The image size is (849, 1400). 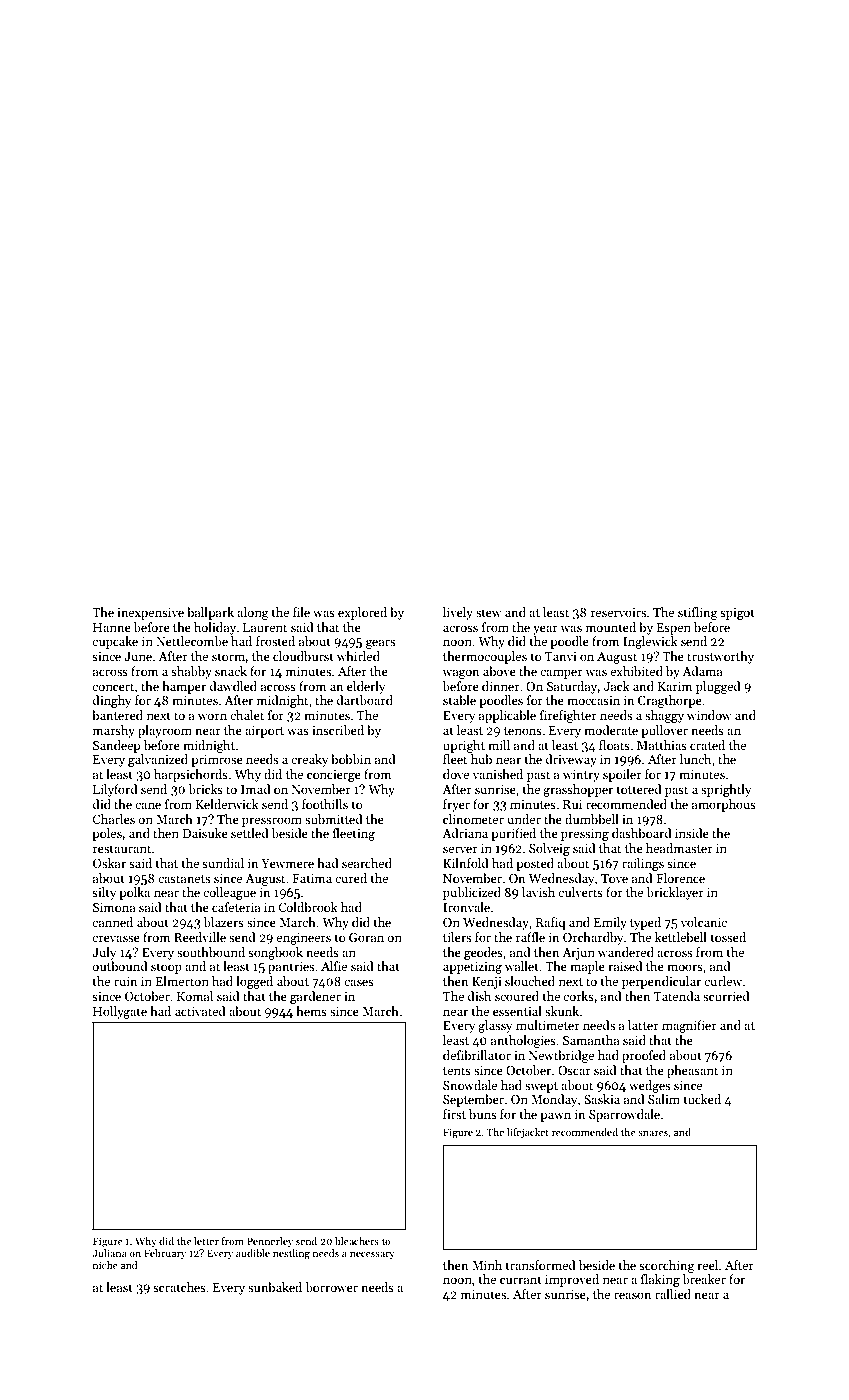 What do you see at coordinates (311, 1011) in the screenshot?
I see `hems` at bounding box center [311, 1011].
